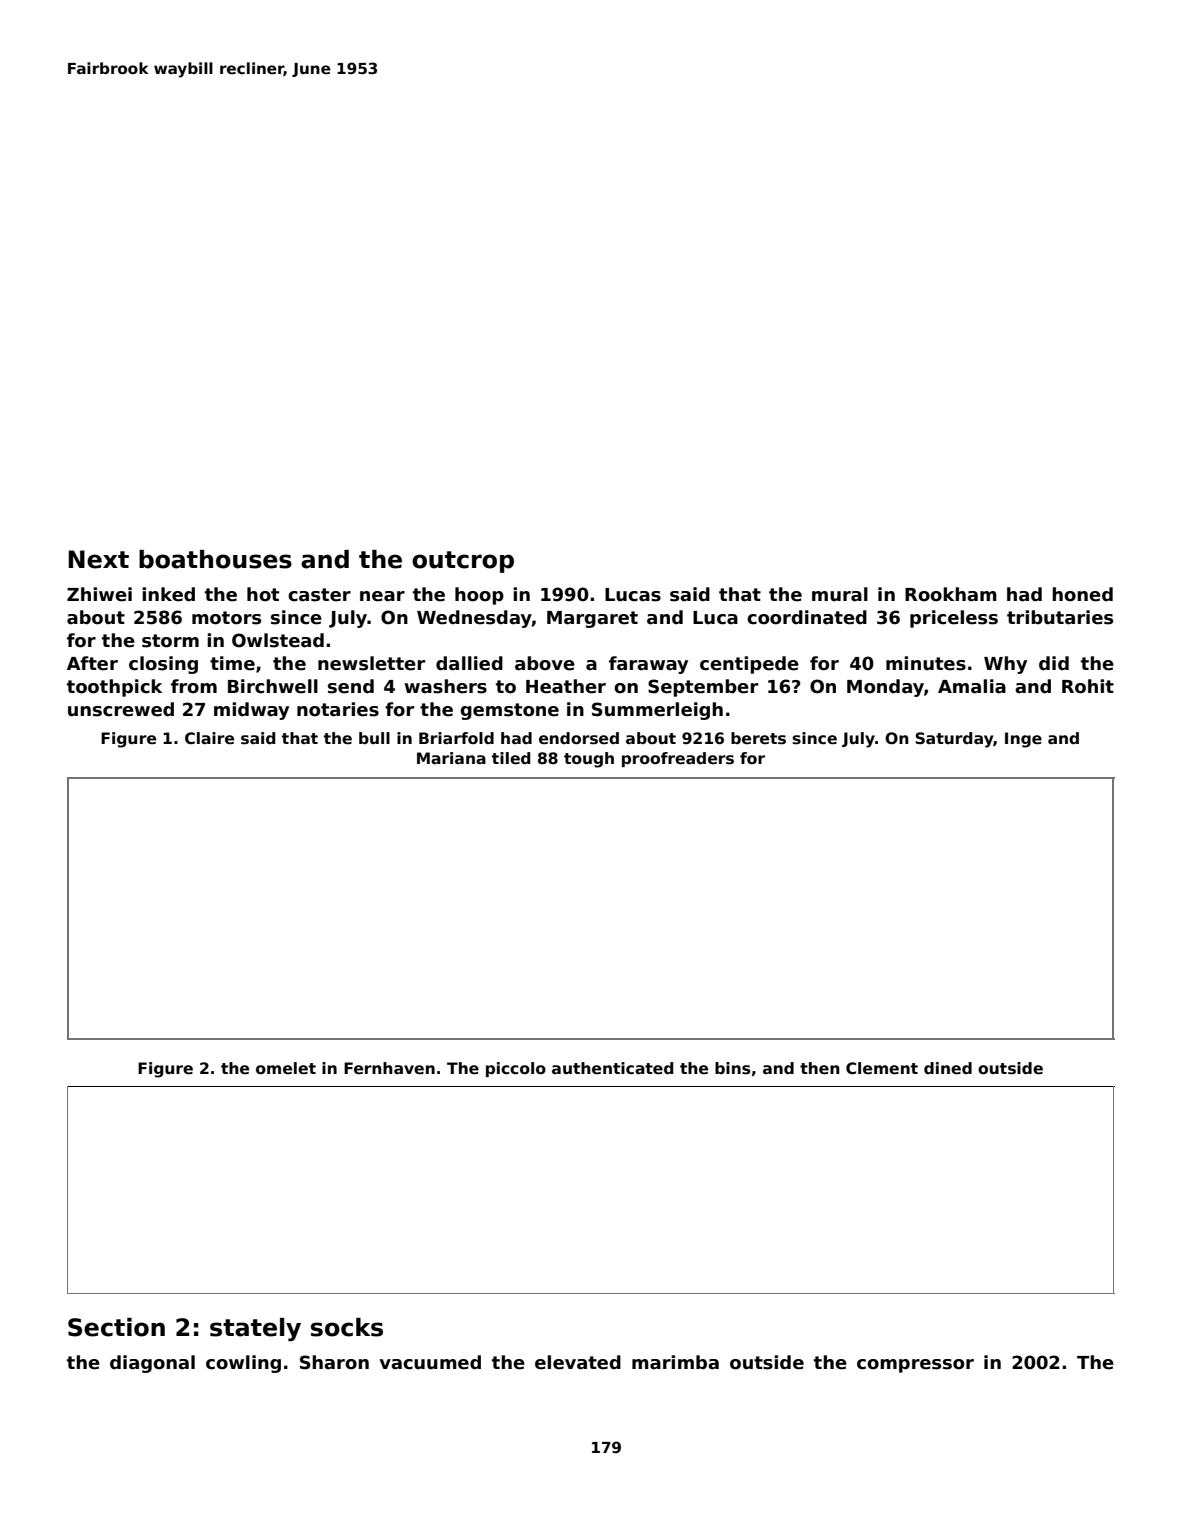  Describe the element at coordinates (286, 1068) in the page. I see `omelet` at that location.
